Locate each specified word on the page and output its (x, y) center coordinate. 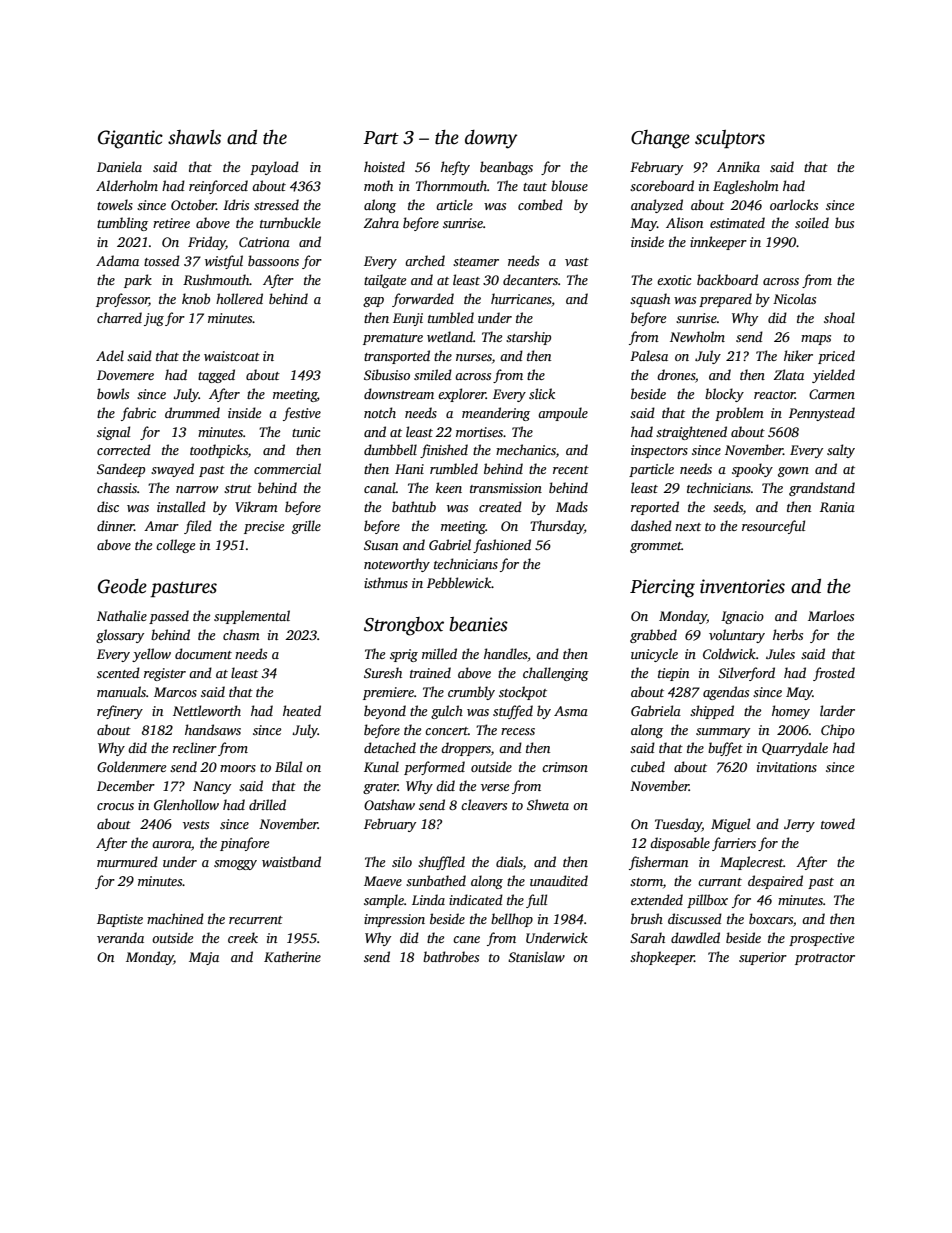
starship (528, 338)
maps (816, 340)
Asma (571, 711)
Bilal (288, 766)
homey (791, 712)
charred (119, 317)
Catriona (264, 242)
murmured (127, 861)
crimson (565, 767)
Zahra (381, 222)
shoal (839, 317)
